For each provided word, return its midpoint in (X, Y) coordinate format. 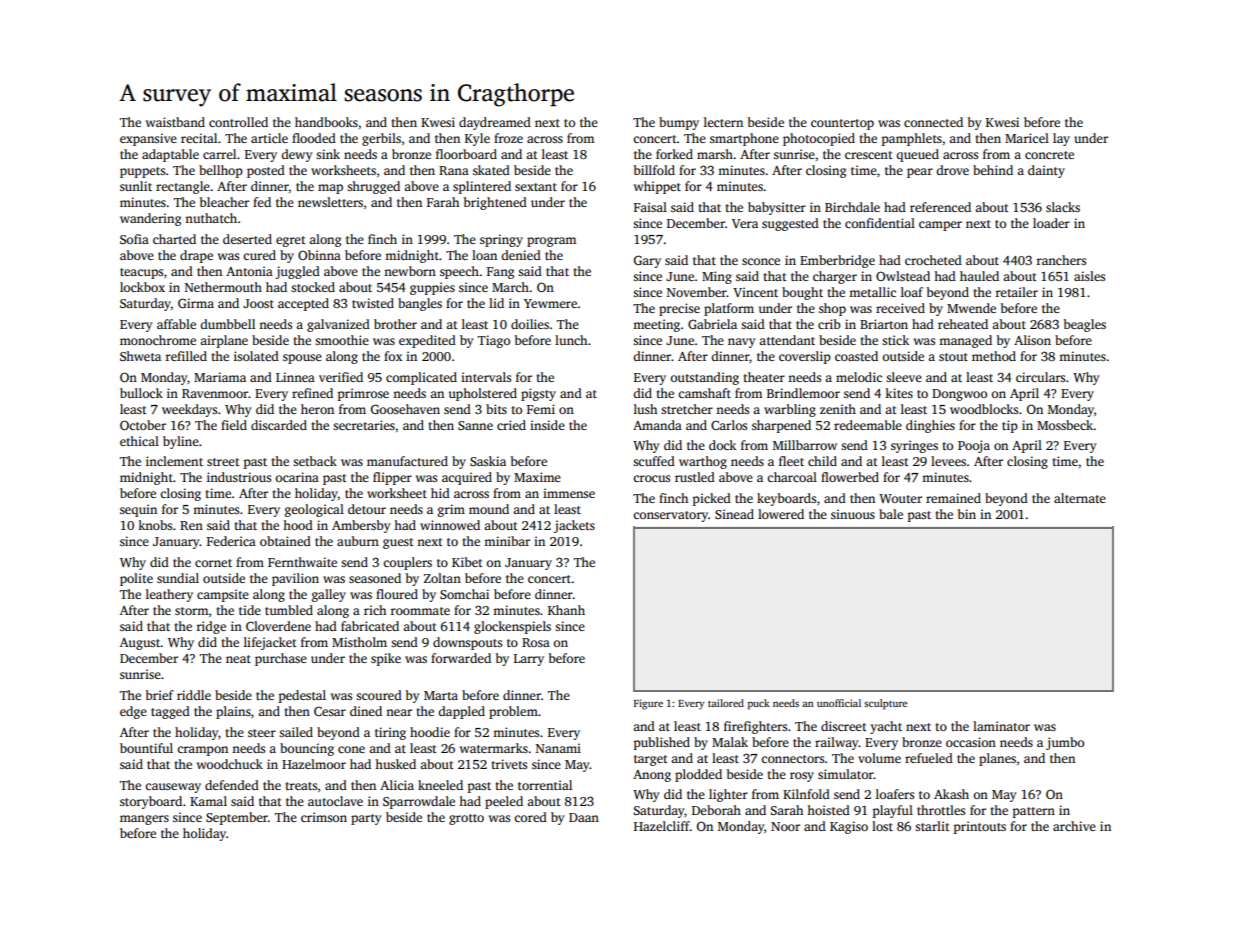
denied (521, 255)
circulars (1040, 377)
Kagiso (849, 827)
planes (997, 759)
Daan (584, 817)
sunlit (136, 186)
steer (262, 733)
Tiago (494, 341)
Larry (529, 660)
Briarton (884, 324)
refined (312, 393)
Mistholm (359, 642)
